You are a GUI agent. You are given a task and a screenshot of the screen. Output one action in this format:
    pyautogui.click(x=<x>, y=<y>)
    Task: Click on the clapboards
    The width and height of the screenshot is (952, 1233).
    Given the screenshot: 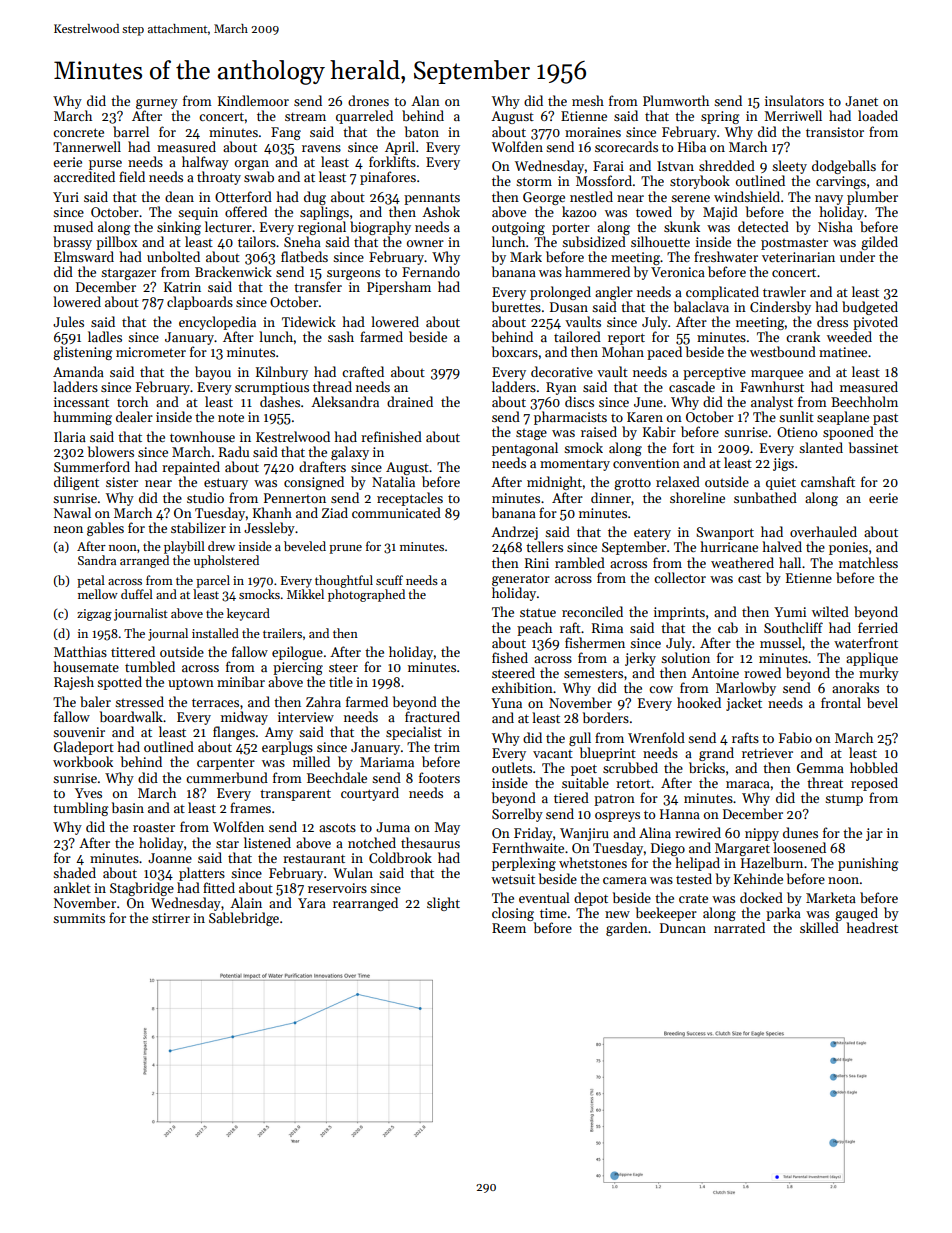 What is the action you would take?
    pyautogui.click(x=200, y=303)
